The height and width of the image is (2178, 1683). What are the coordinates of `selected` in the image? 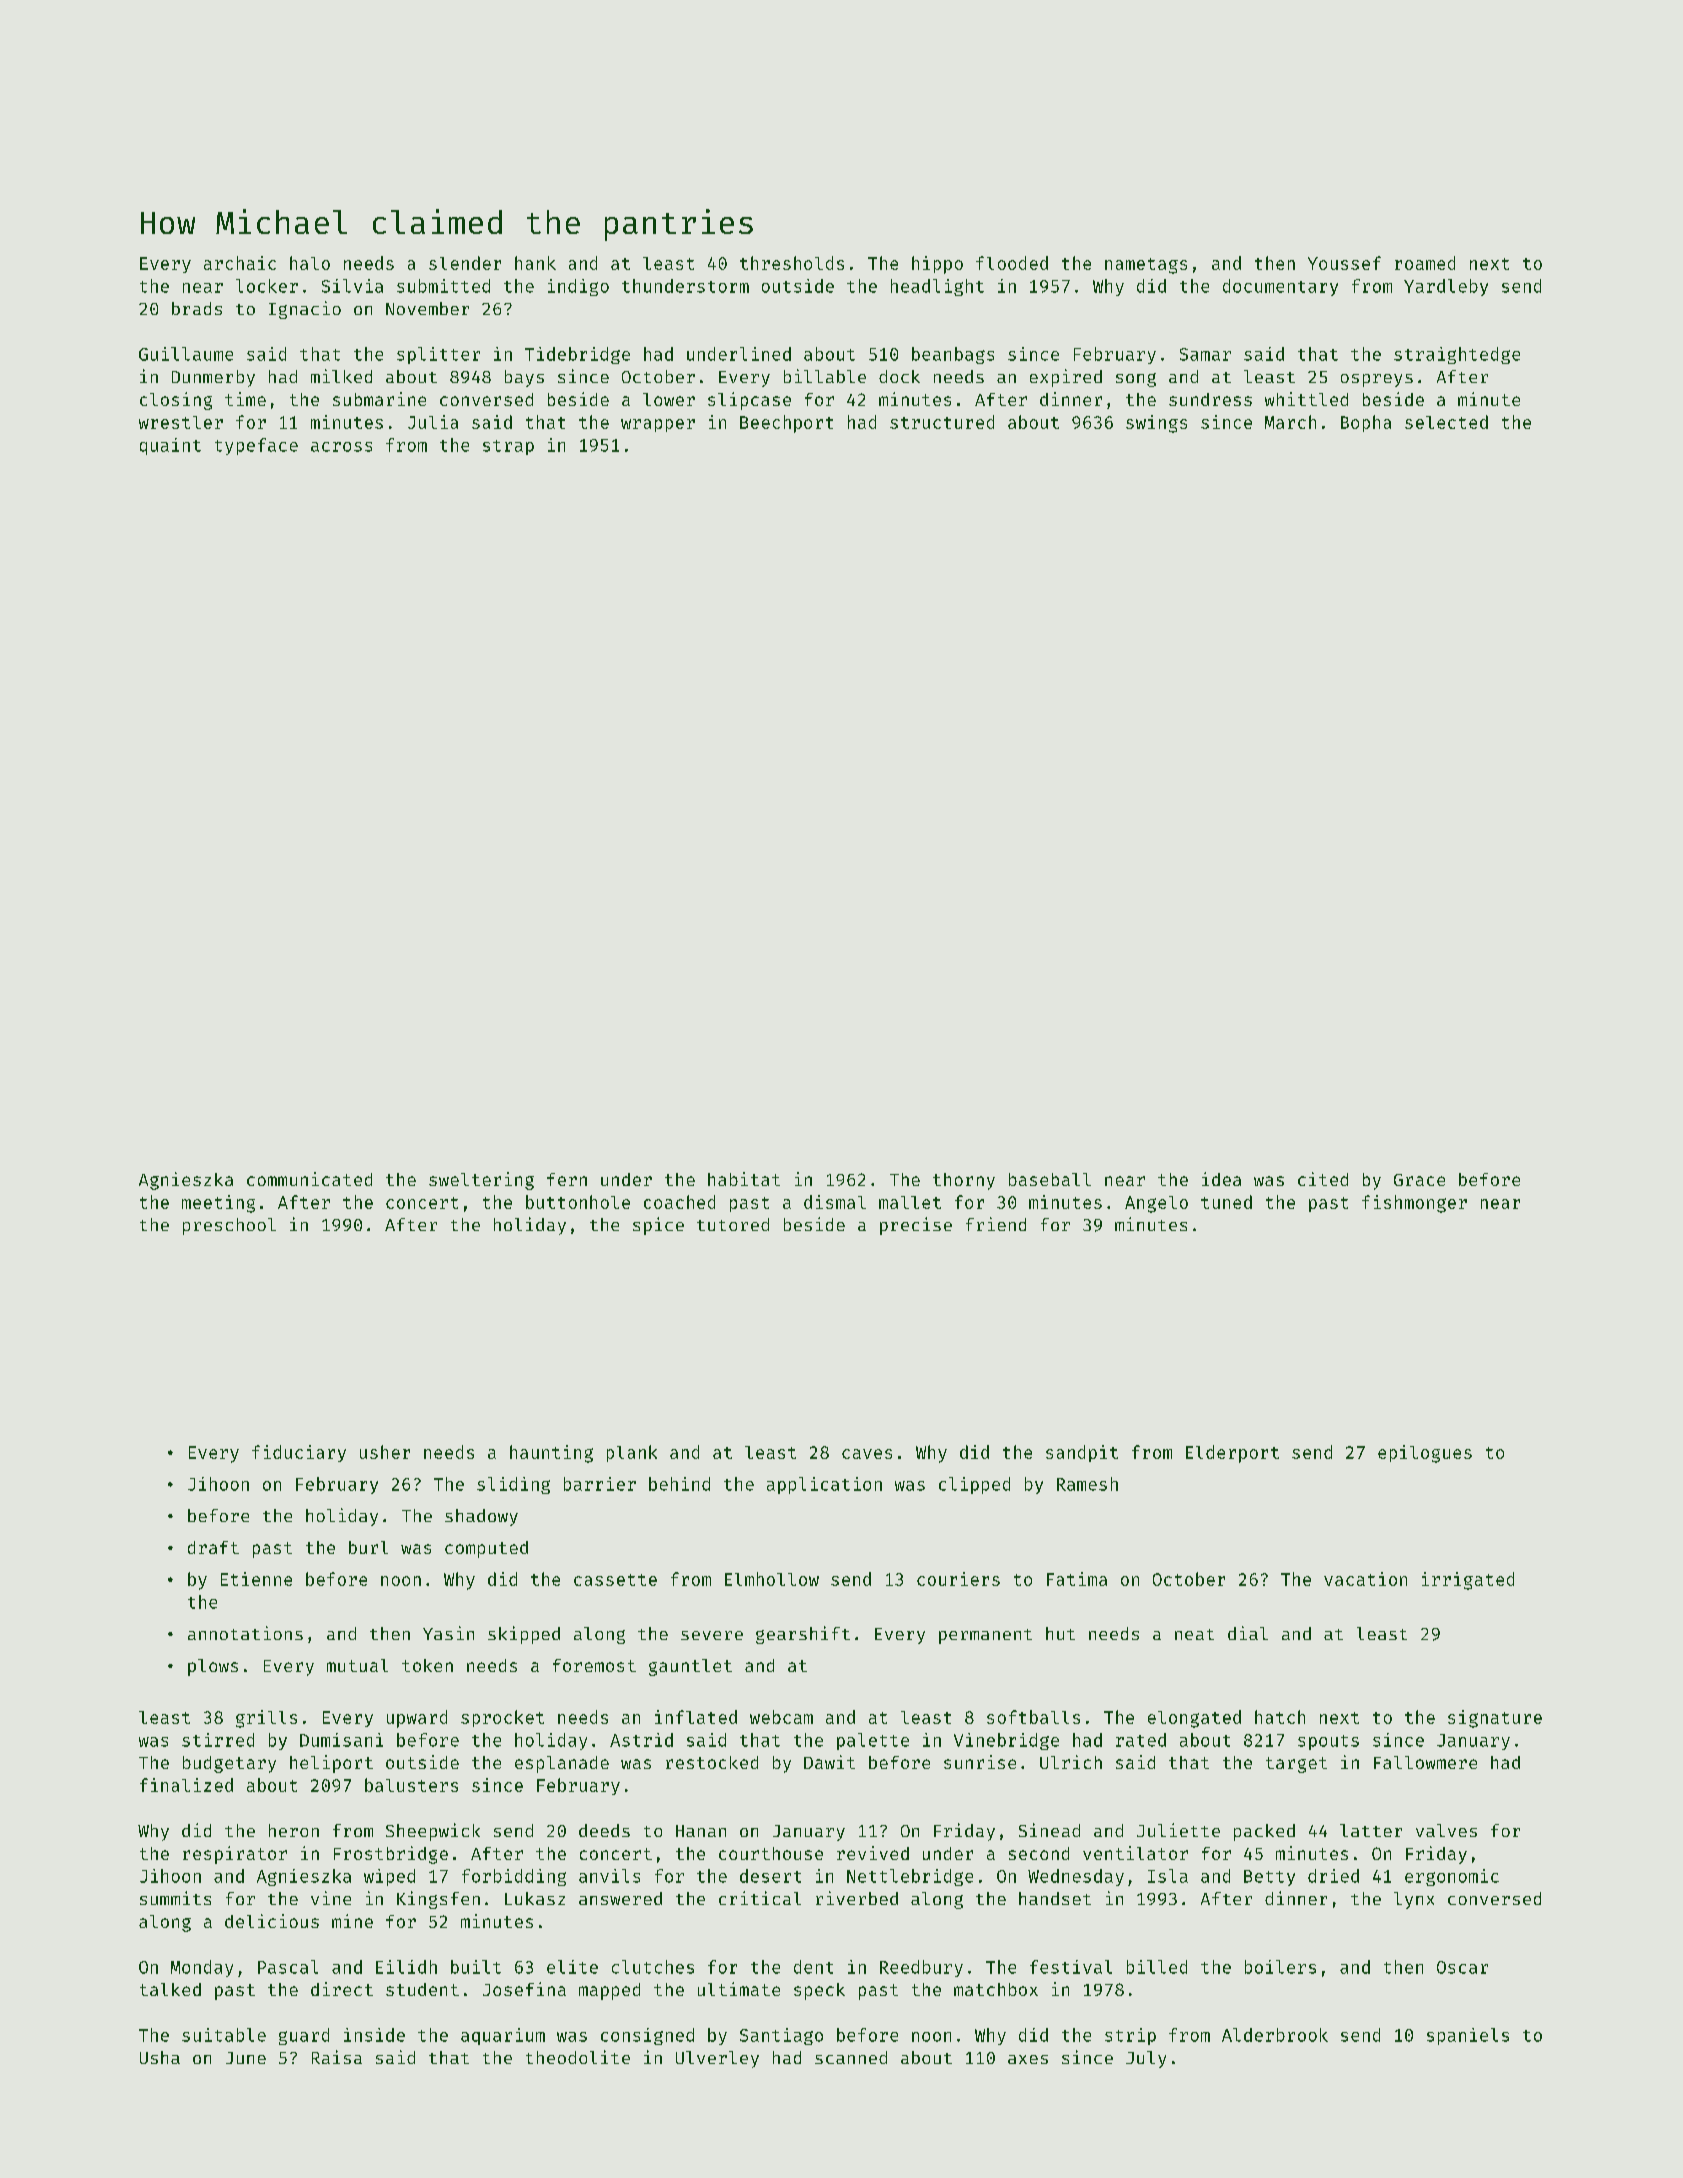 It's located at (1446, 422).
